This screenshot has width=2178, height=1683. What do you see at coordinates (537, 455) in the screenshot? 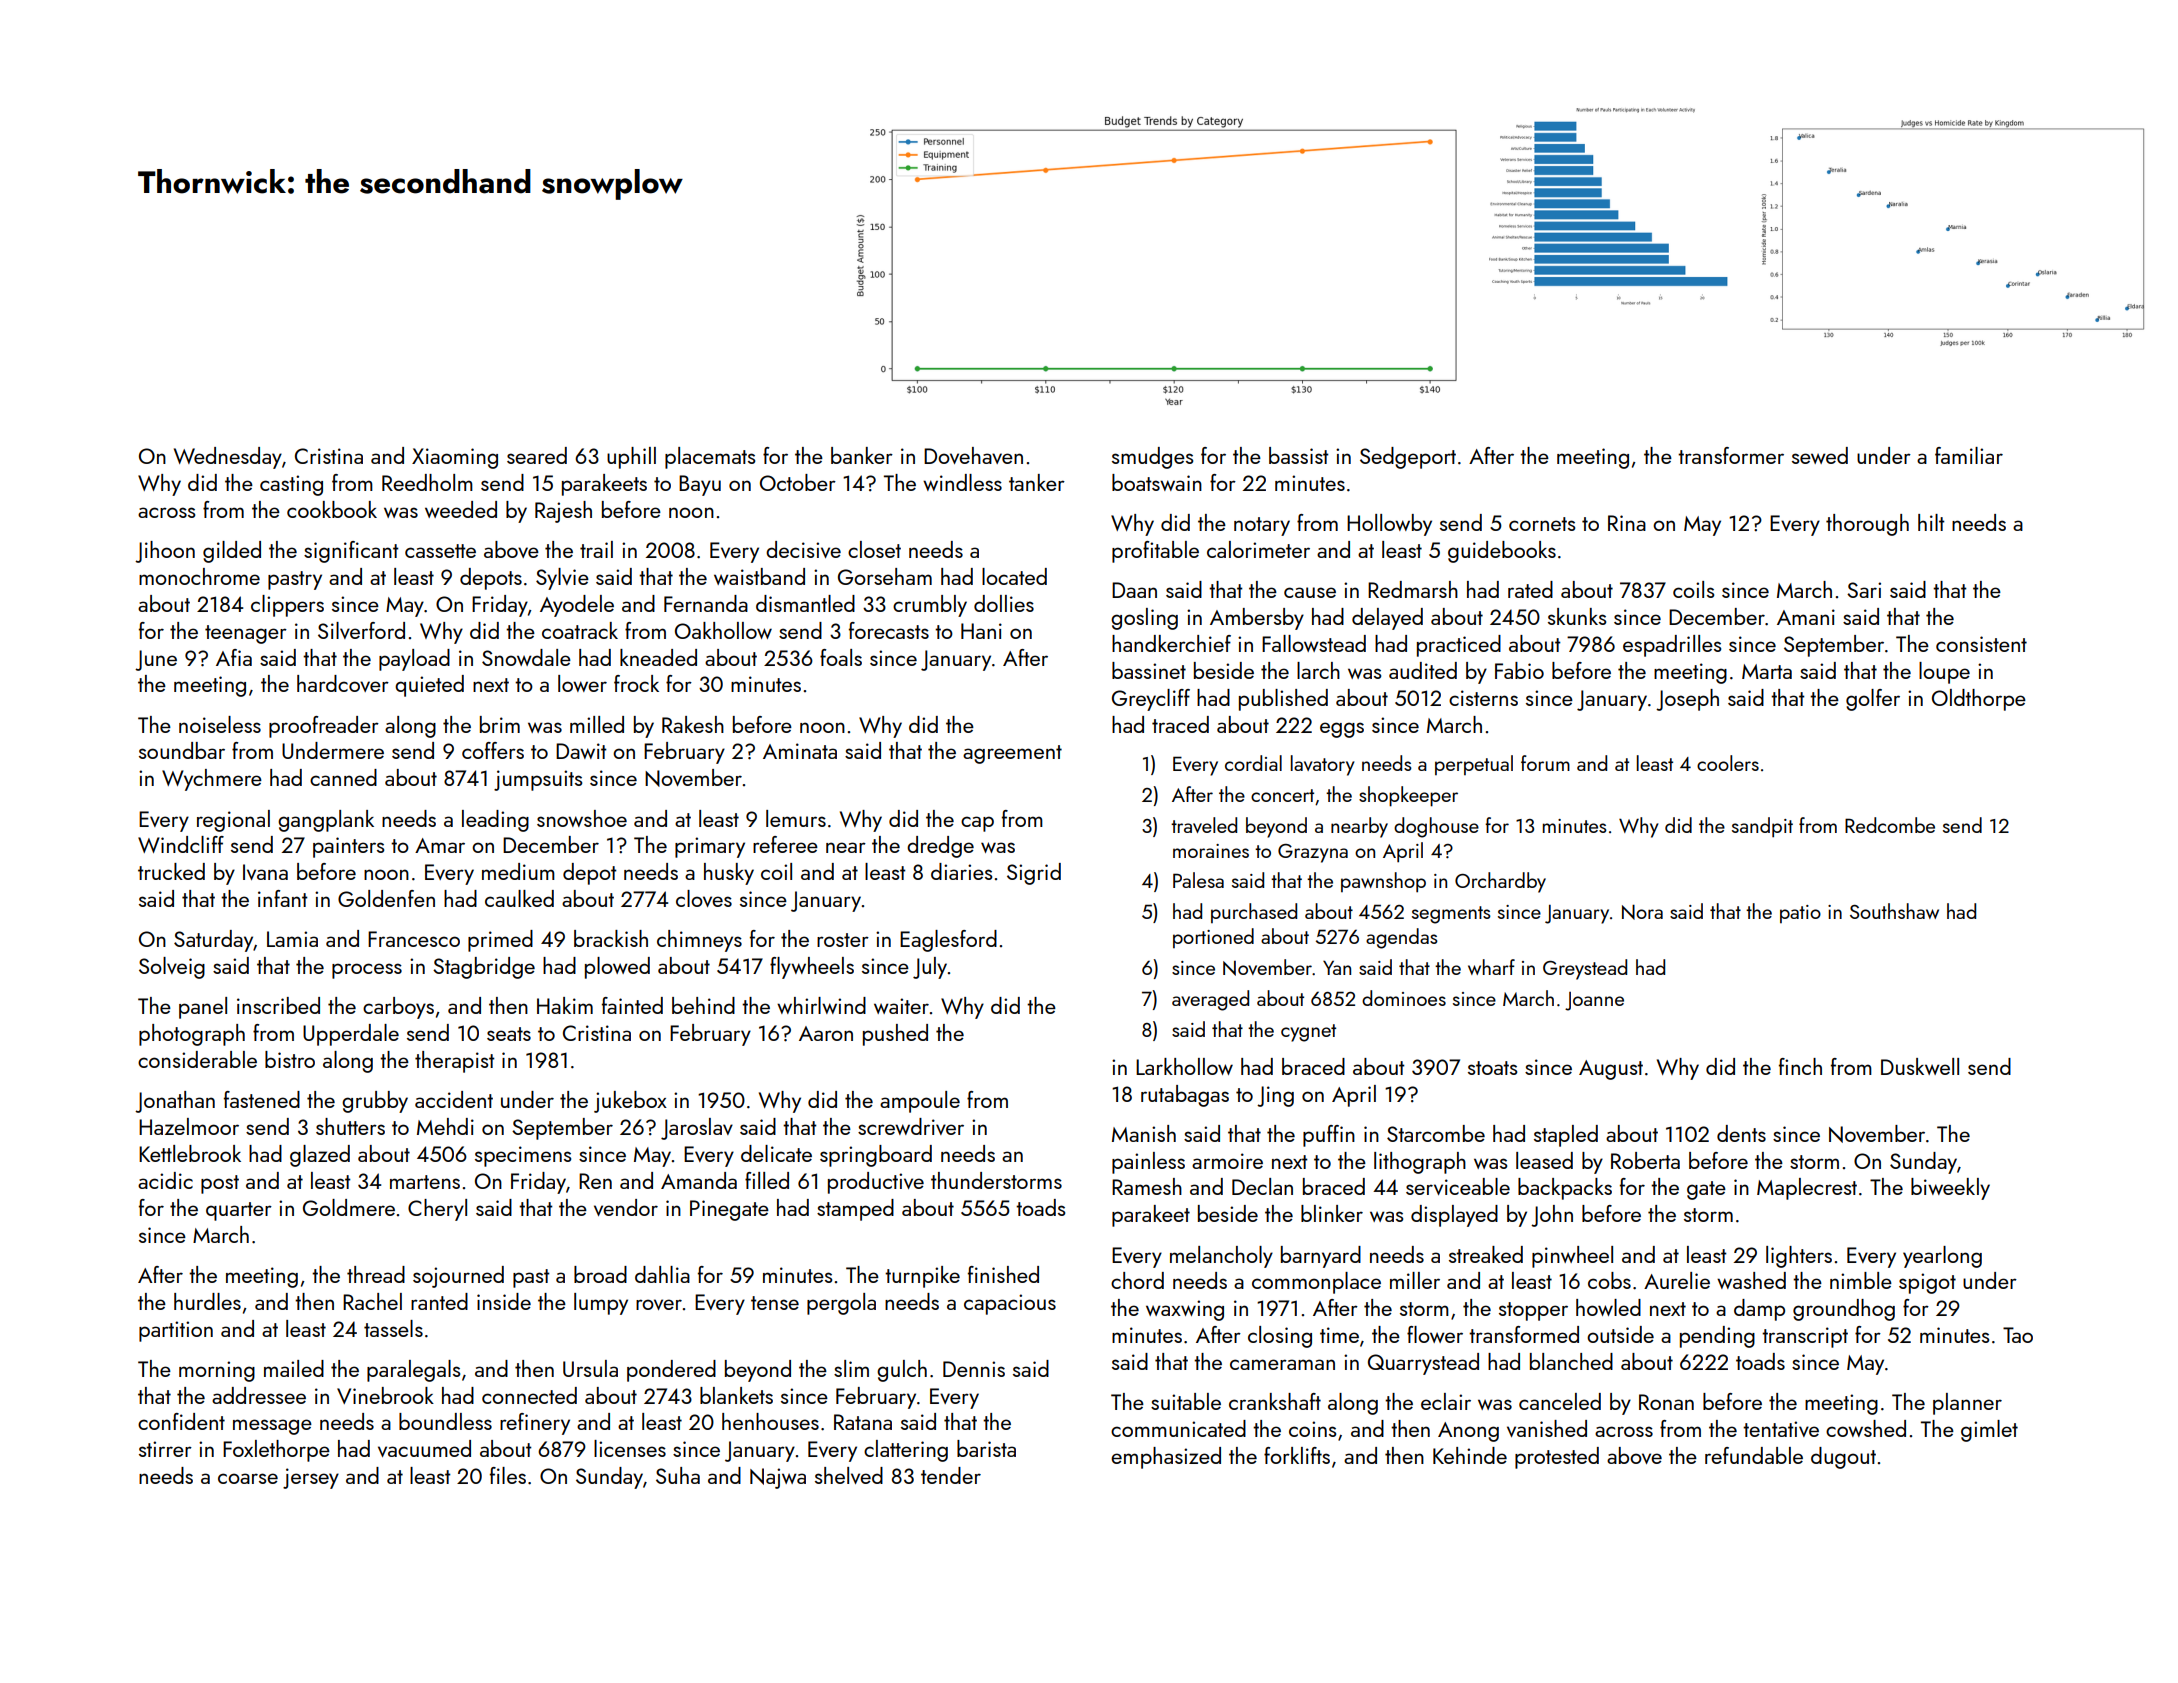
I see `seared` at bounding box center [537, 455].
